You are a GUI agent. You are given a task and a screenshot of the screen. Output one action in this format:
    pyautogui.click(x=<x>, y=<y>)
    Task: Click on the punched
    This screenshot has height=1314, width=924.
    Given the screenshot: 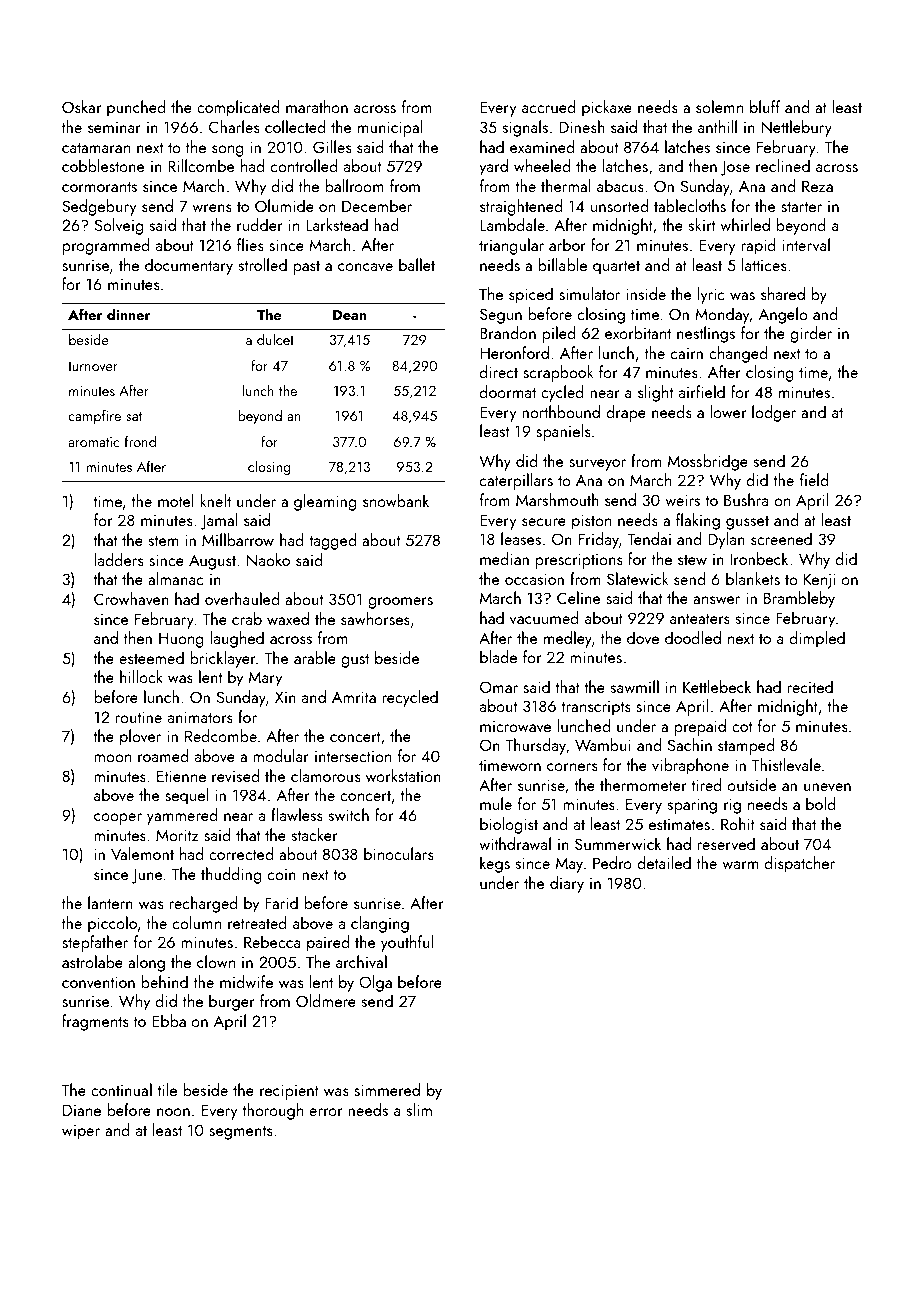 What is the action you would take?
    pyautogui.click(x=136, y=108)
